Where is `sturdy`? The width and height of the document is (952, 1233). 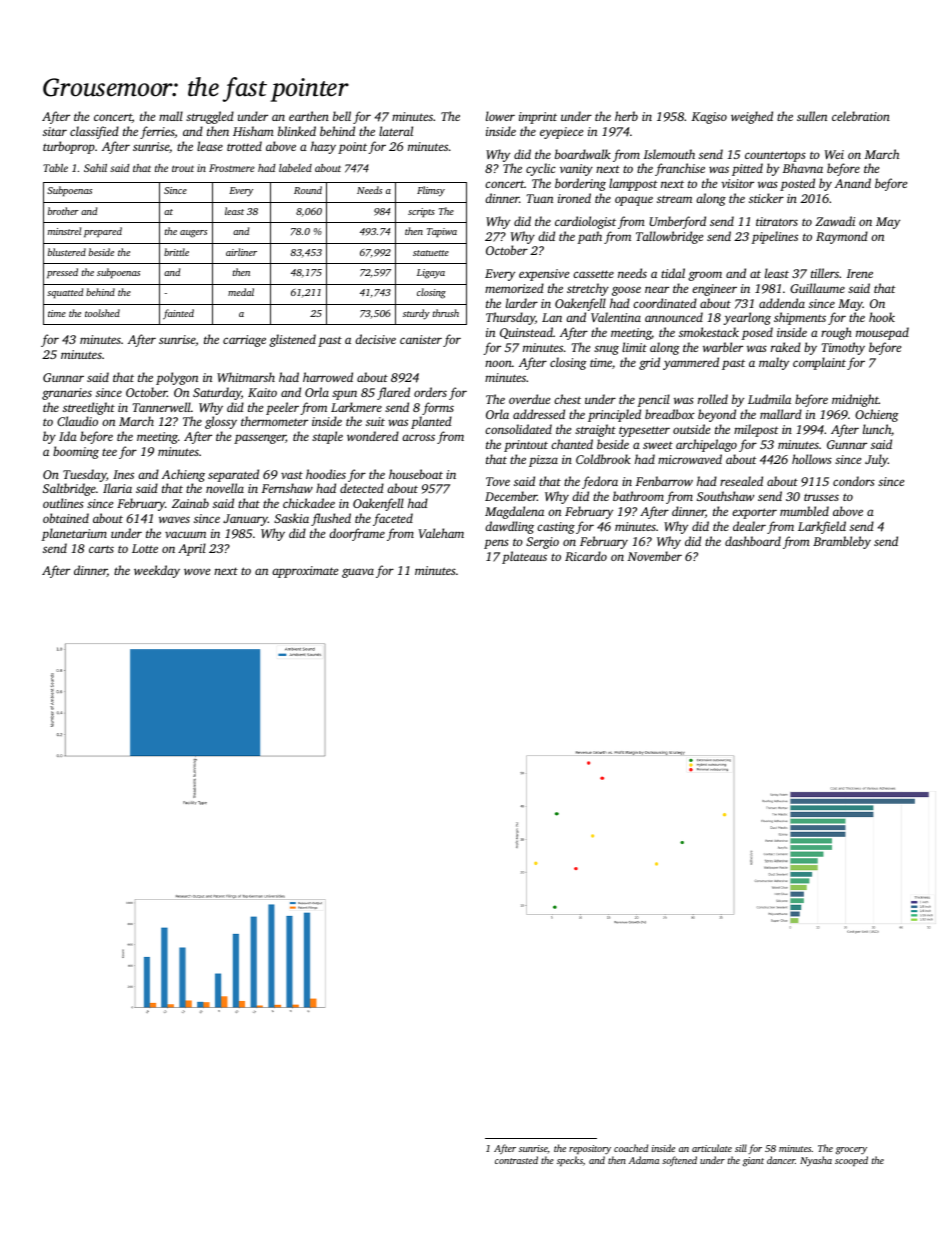 sturdy is located at coordinates (416, 314).
